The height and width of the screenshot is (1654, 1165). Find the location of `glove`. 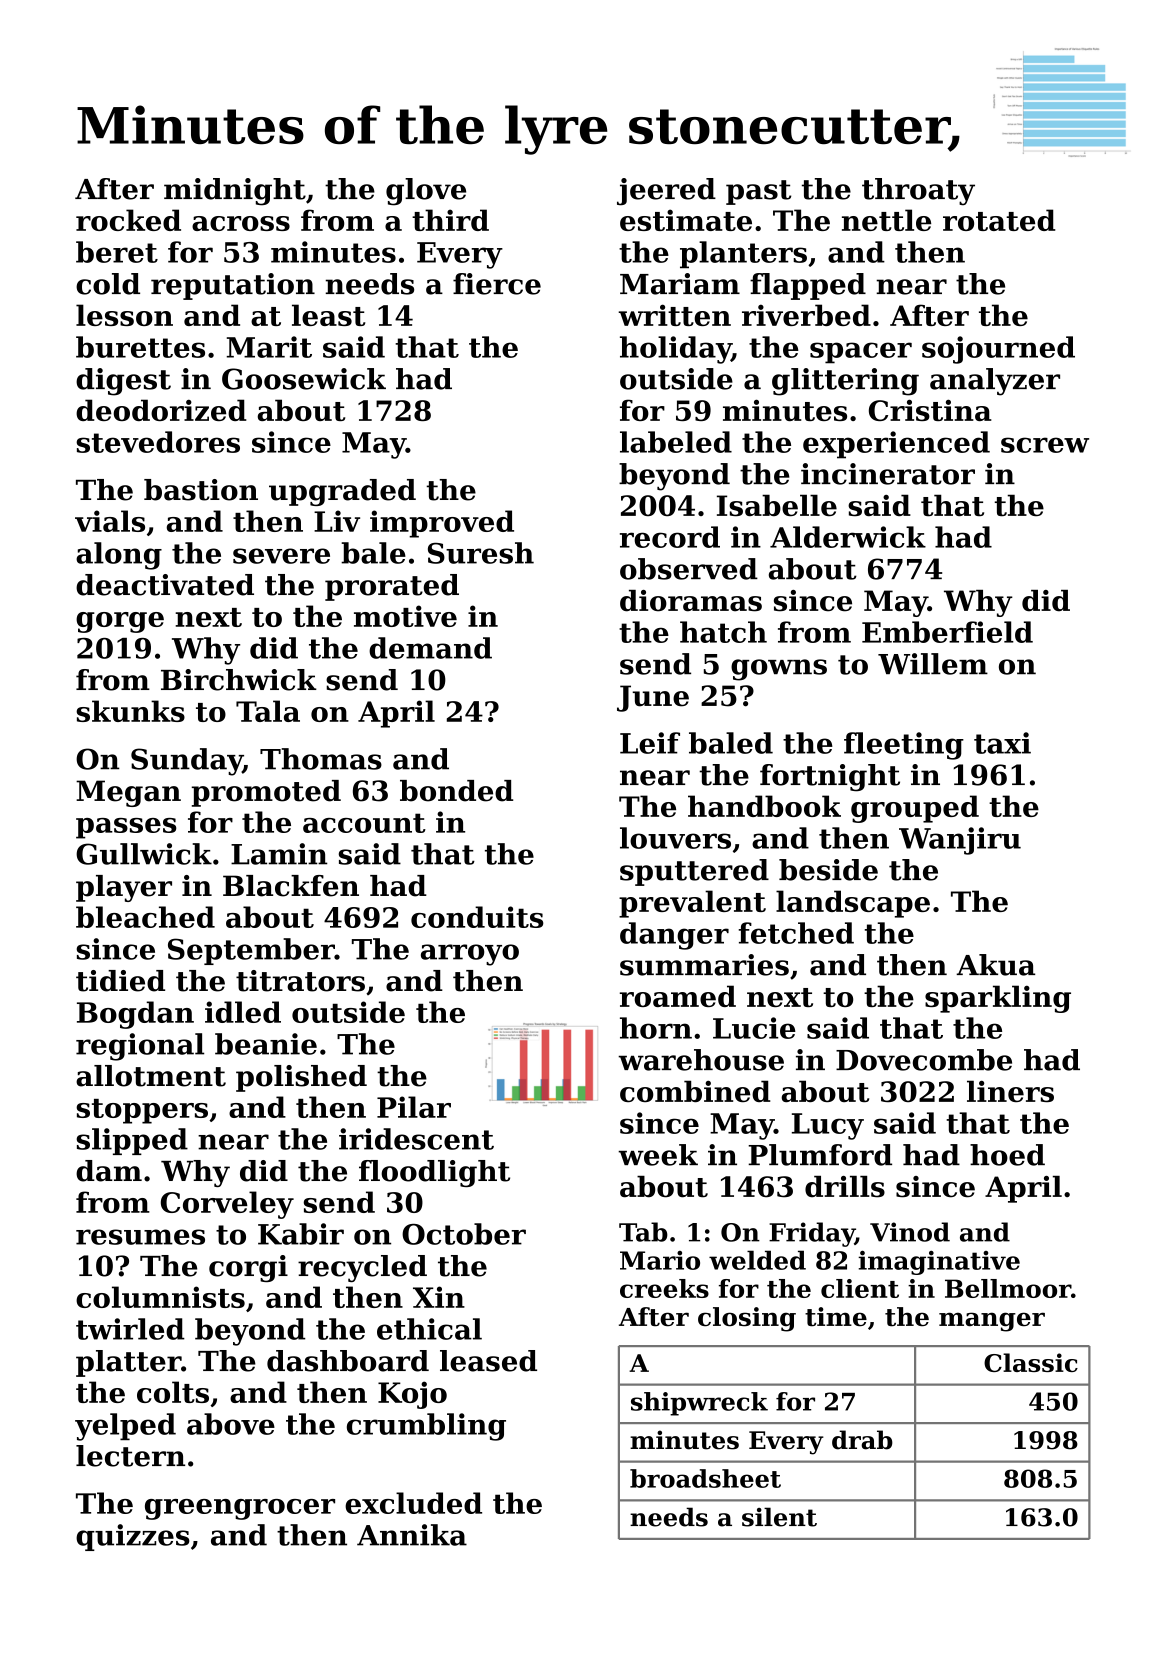

glove is located at coordinates (426, 192).
